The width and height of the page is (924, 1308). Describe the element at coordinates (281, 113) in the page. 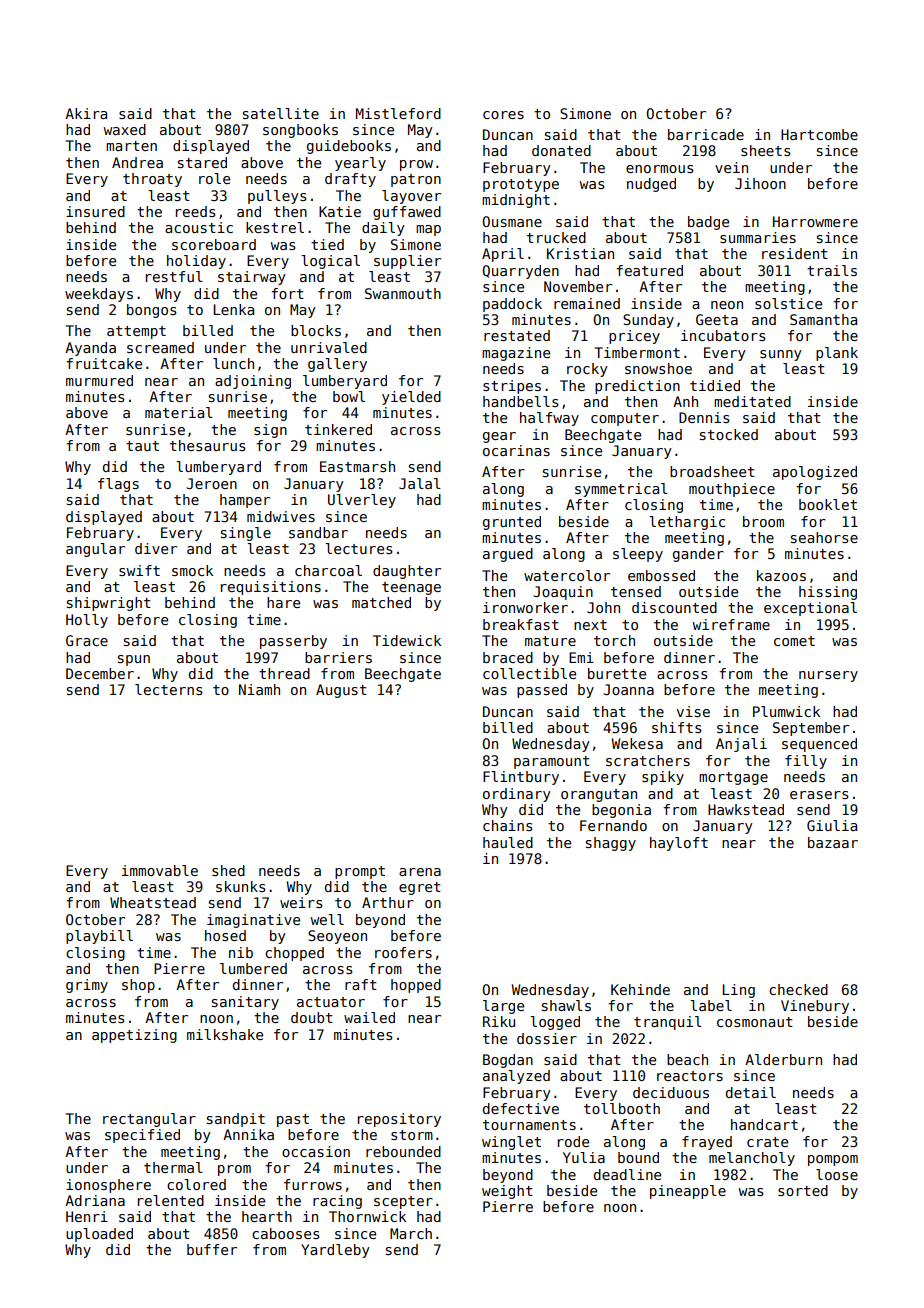

I see `satellite` at that location.
